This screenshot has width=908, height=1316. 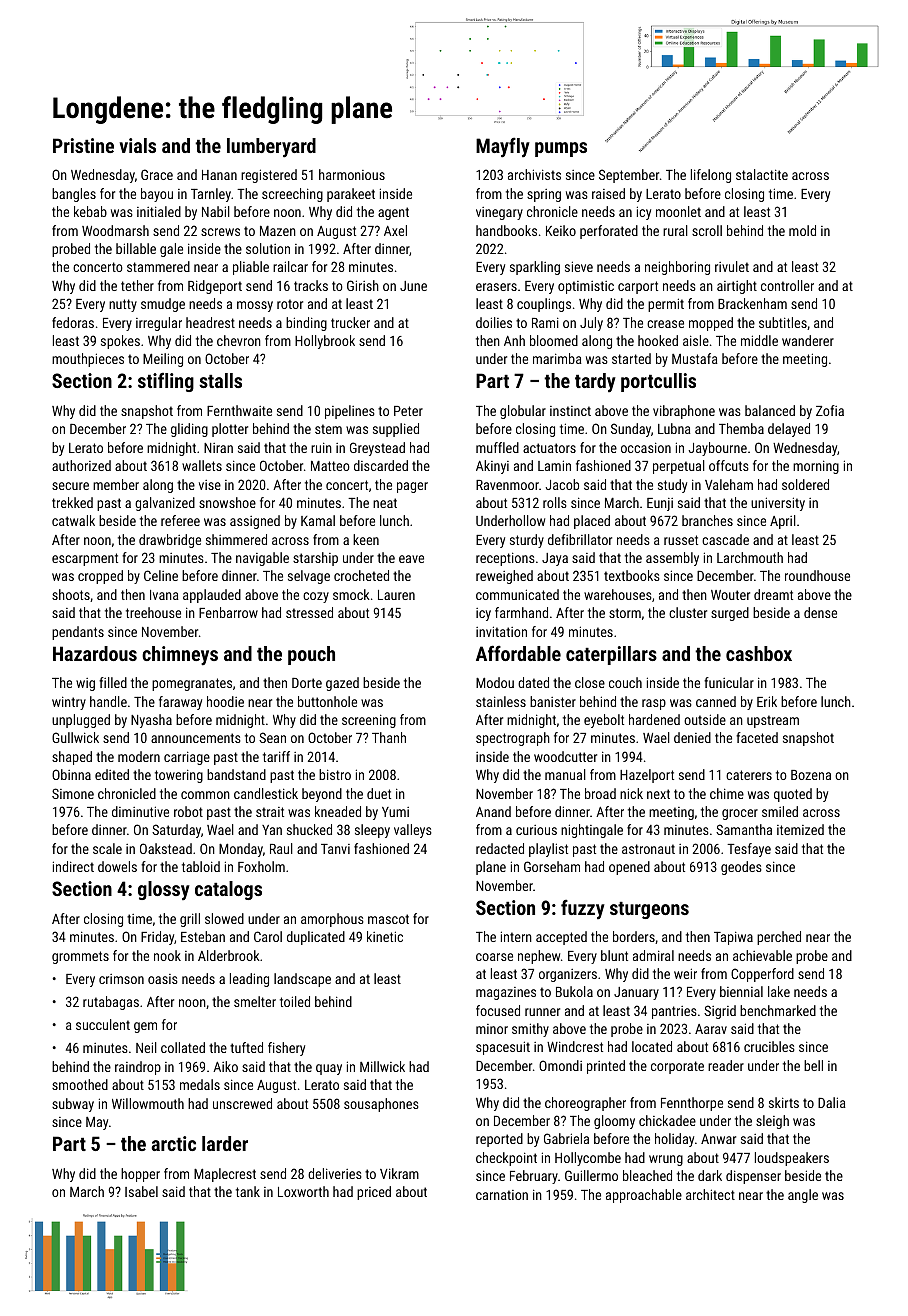 I want to click on stalactite, so click(x=762, y=174).
